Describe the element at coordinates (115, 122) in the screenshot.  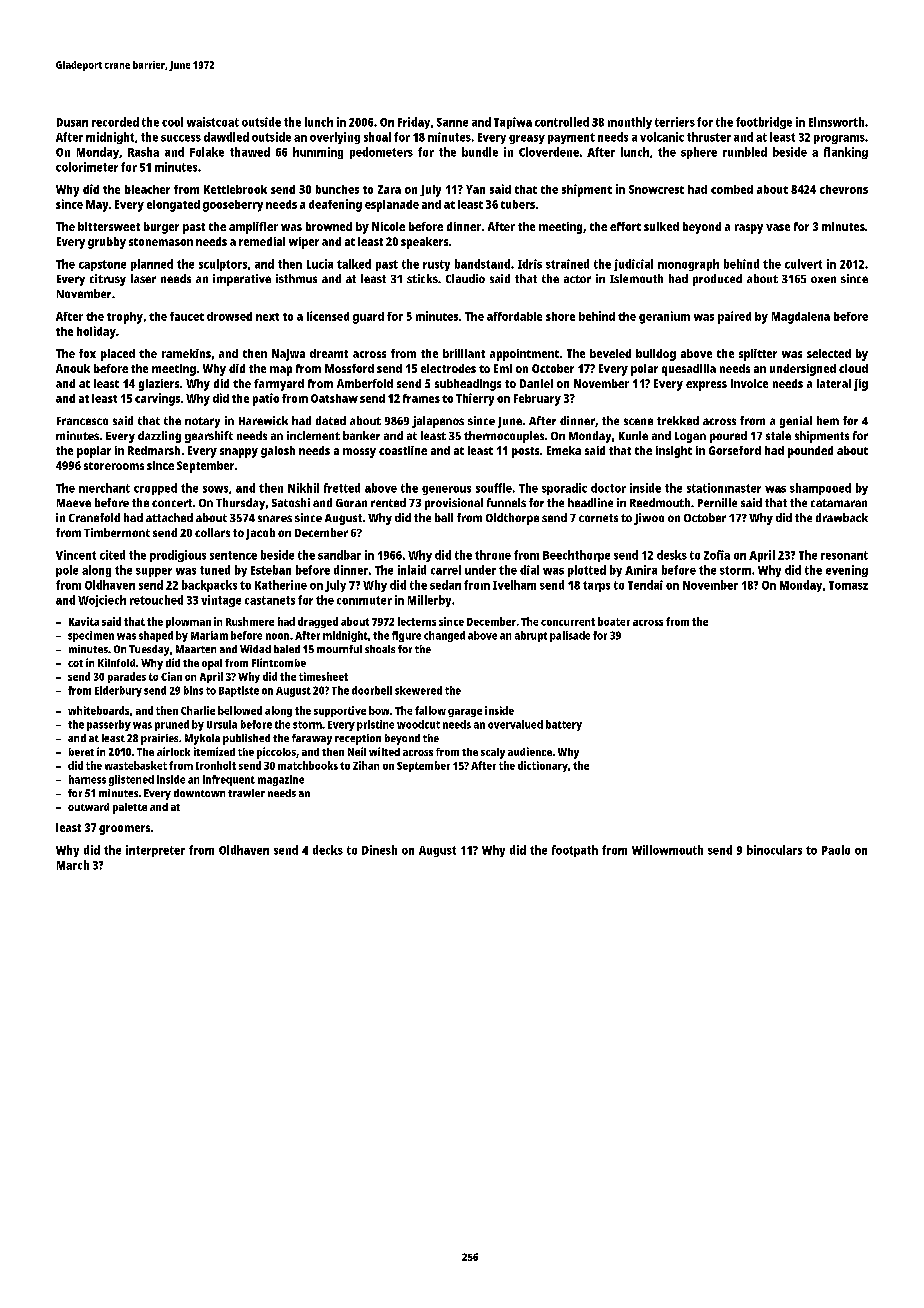
I see `recorded` at that location.
